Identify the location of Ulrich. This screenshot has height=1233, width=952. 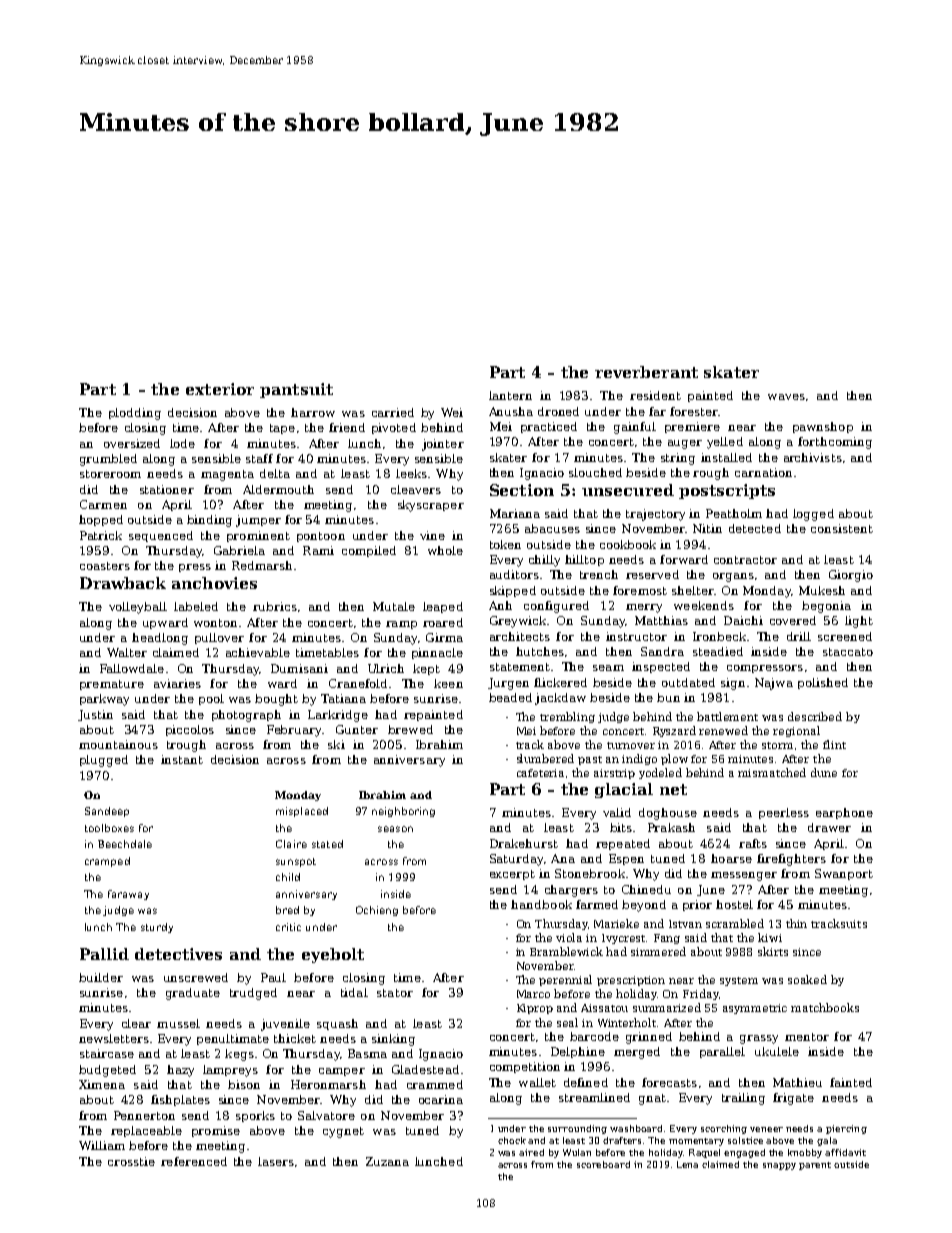
(386, 668).
